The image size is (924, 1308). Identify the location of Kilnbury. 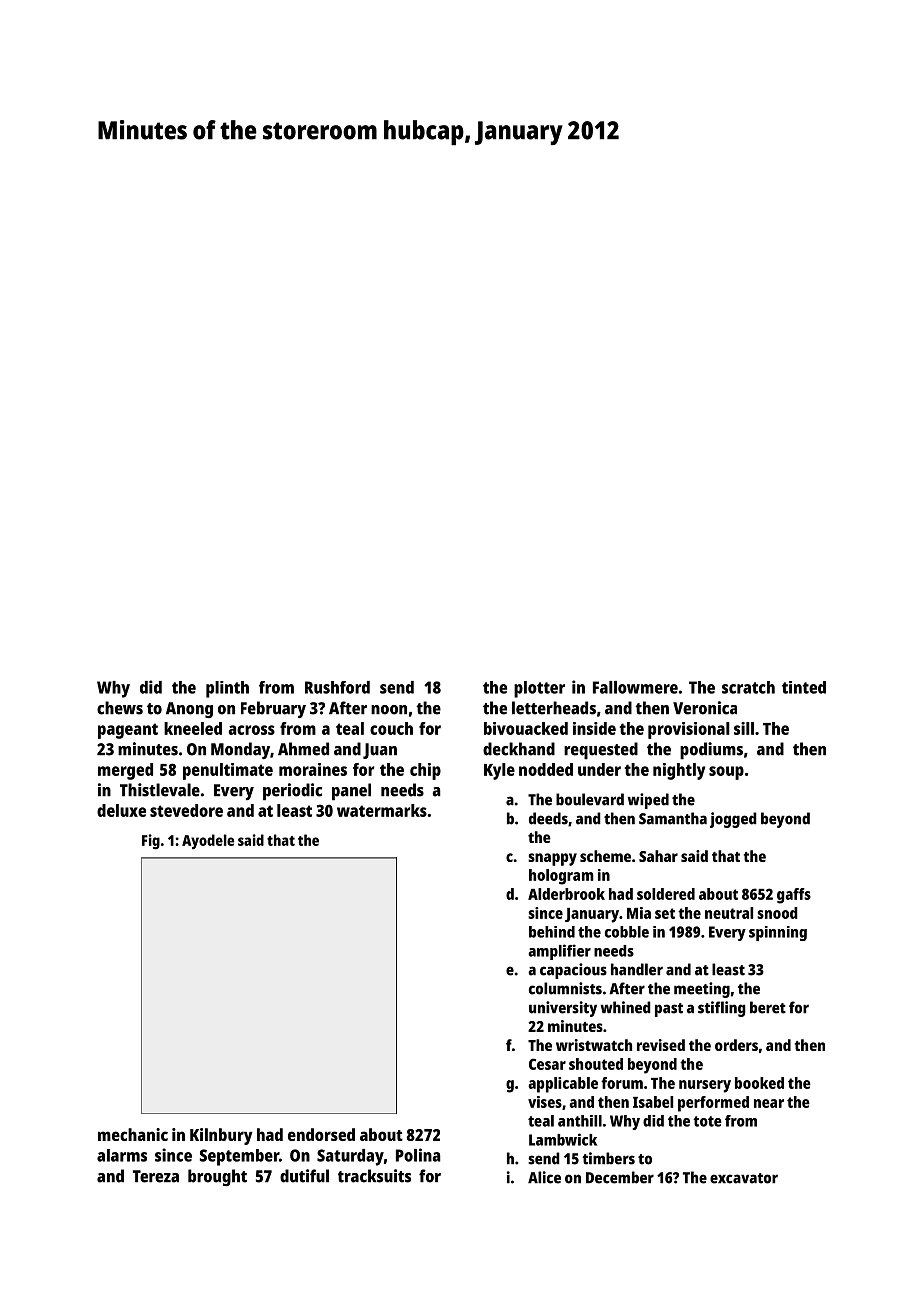
(221, 1136).
